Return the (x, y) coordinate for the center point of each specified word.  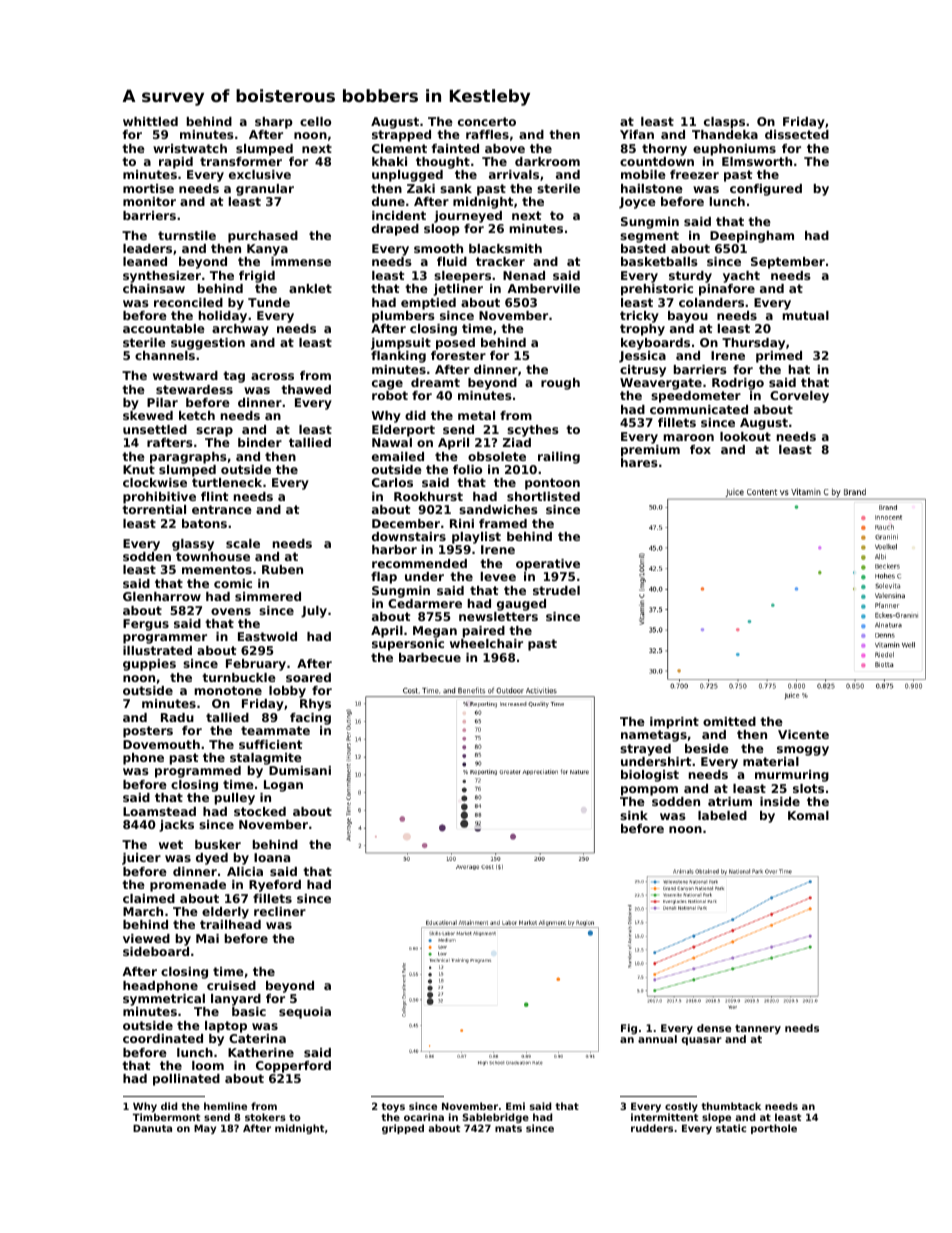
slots (808, 788)
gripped (403, 1129)
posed (455, 344)
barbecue (430, 657)
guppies (149, 665)
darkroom (547, 161)
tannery (758, 1029)
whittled (150, 121)
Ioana (272, 857)
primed (779, 357)
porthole (774, 1129)
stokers (265, 1117)
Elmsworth (757, 161)
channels (165, 355)
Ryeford (275, 886)
